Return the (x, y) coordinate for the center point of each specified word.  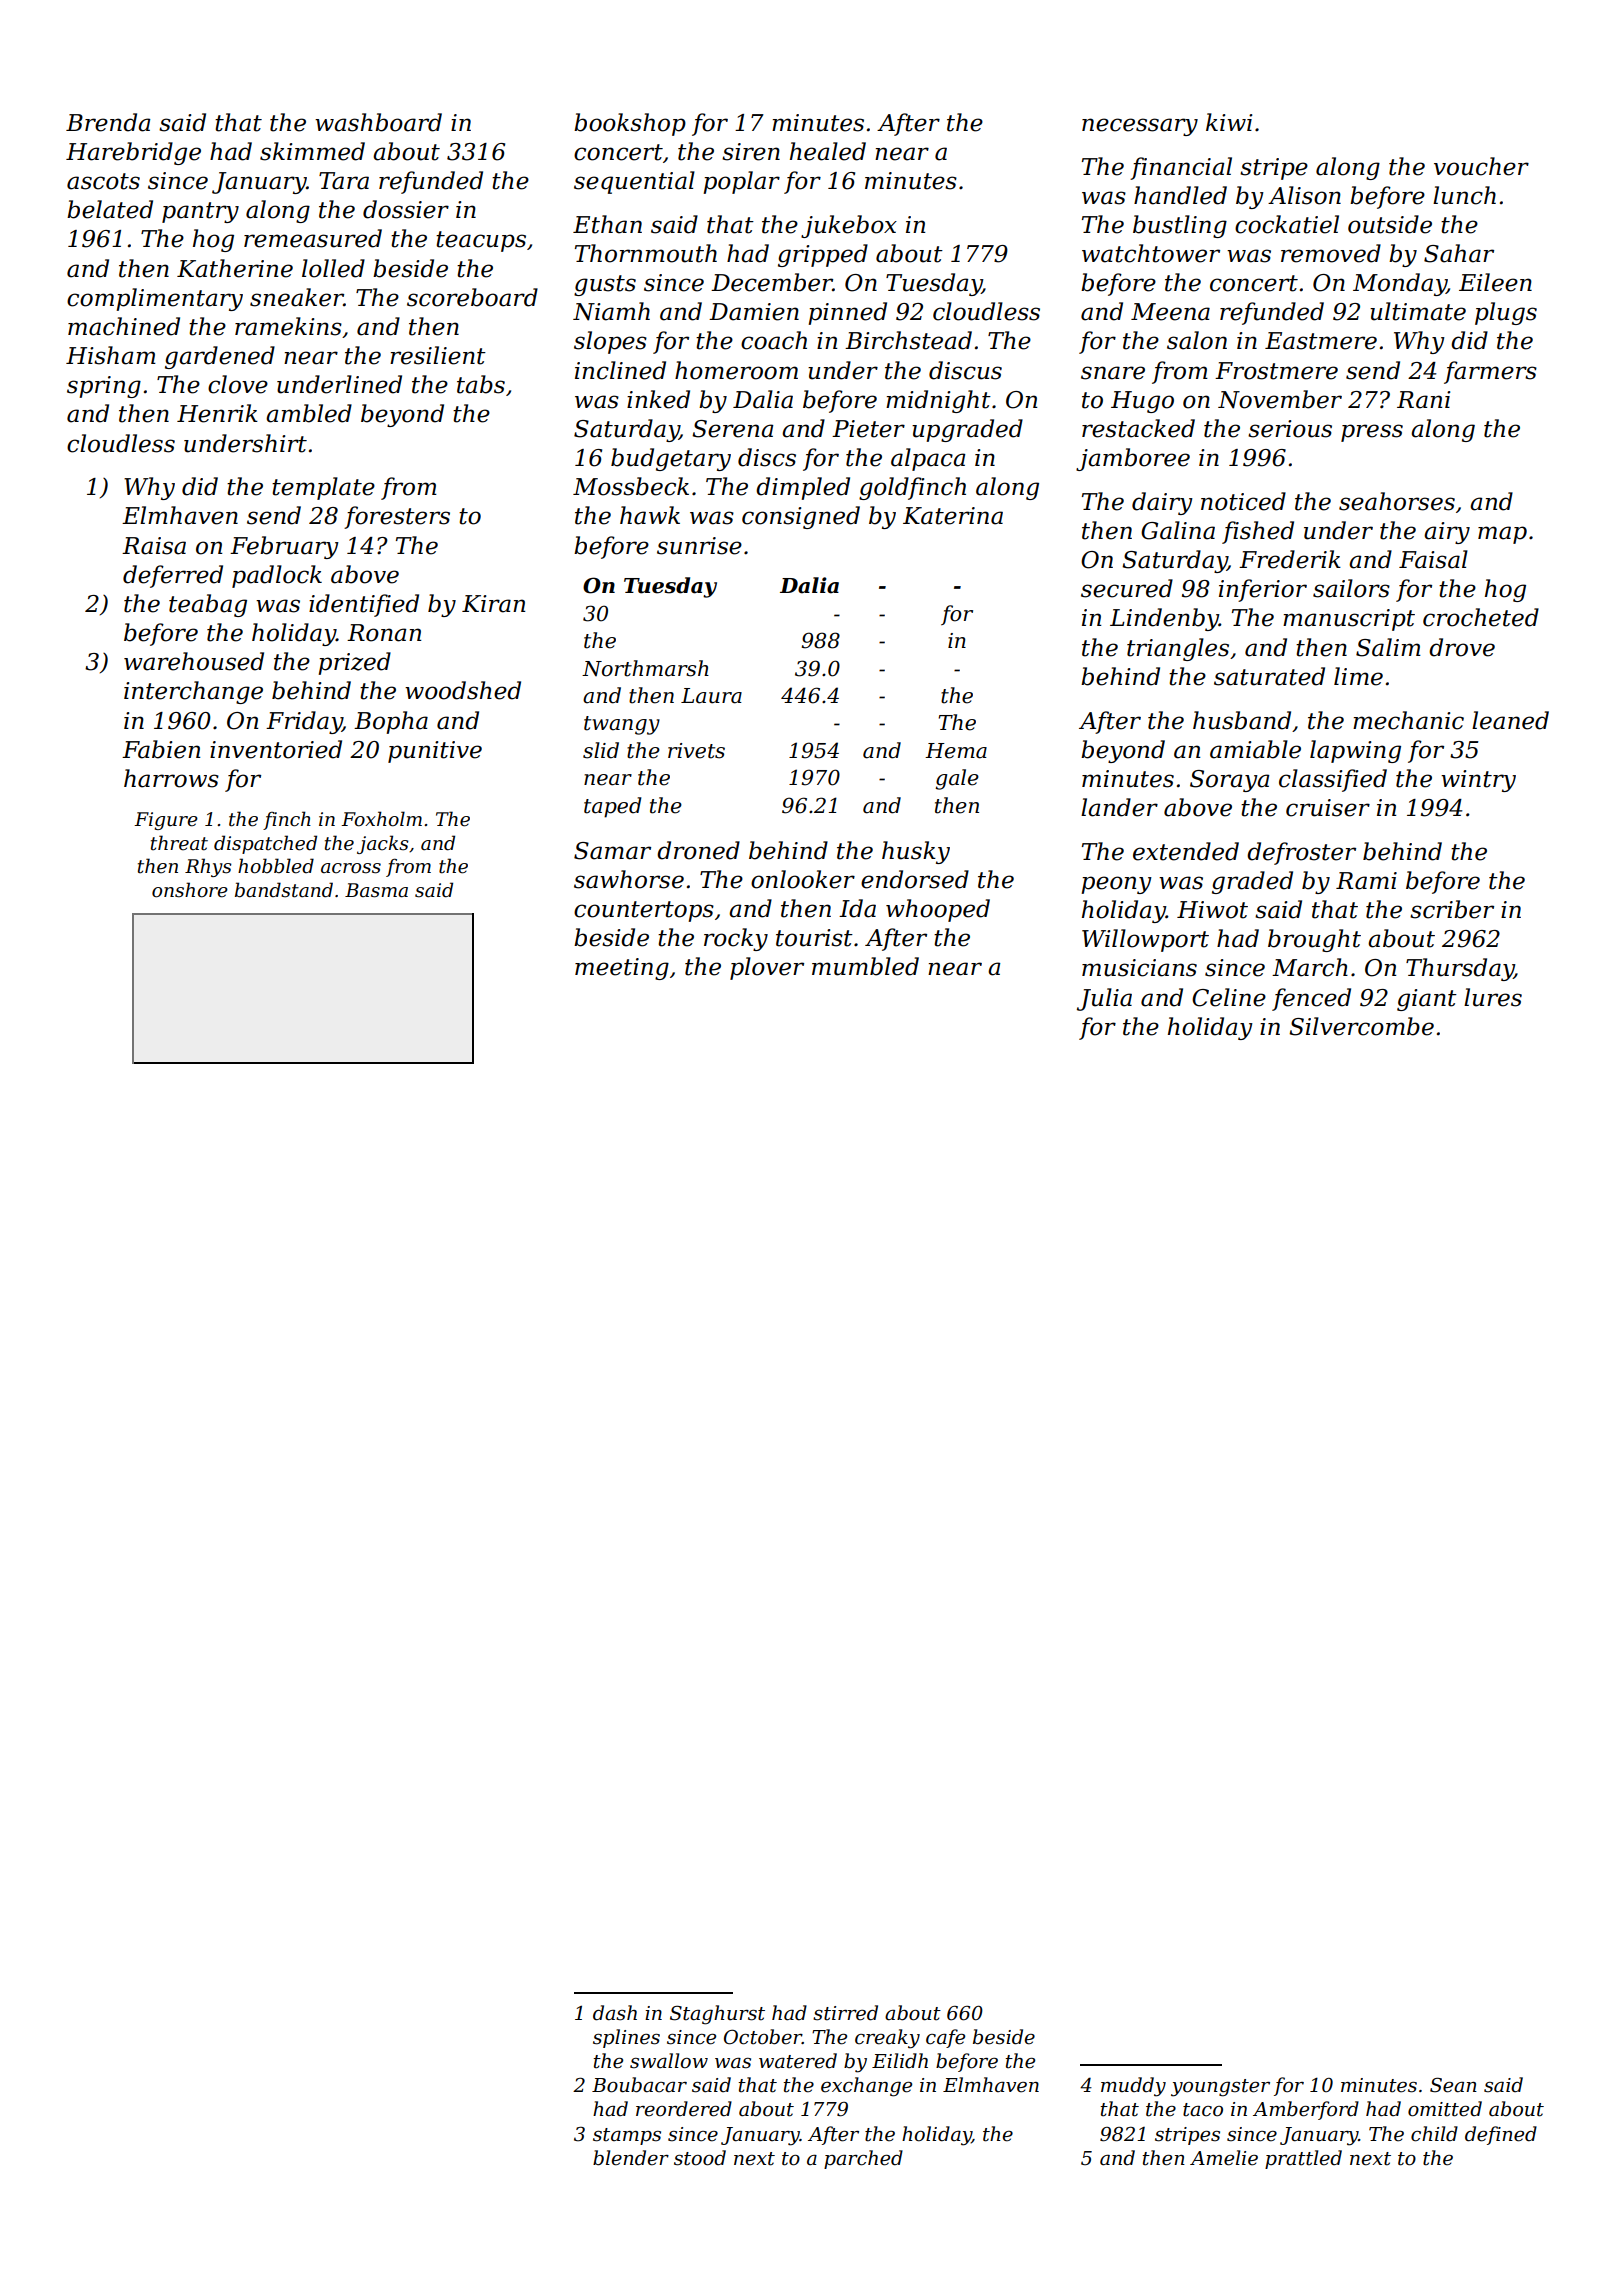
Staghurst (717, 2015)
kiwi (1229, 122)
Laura (711, 696)
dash (615, 2013)
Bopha (391, 722)
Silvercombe (1361, 1026)
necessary (1140, 127)
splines (626, 2038)
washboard (378, 122)
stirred (845, 2013)
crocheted (1481, 617)
